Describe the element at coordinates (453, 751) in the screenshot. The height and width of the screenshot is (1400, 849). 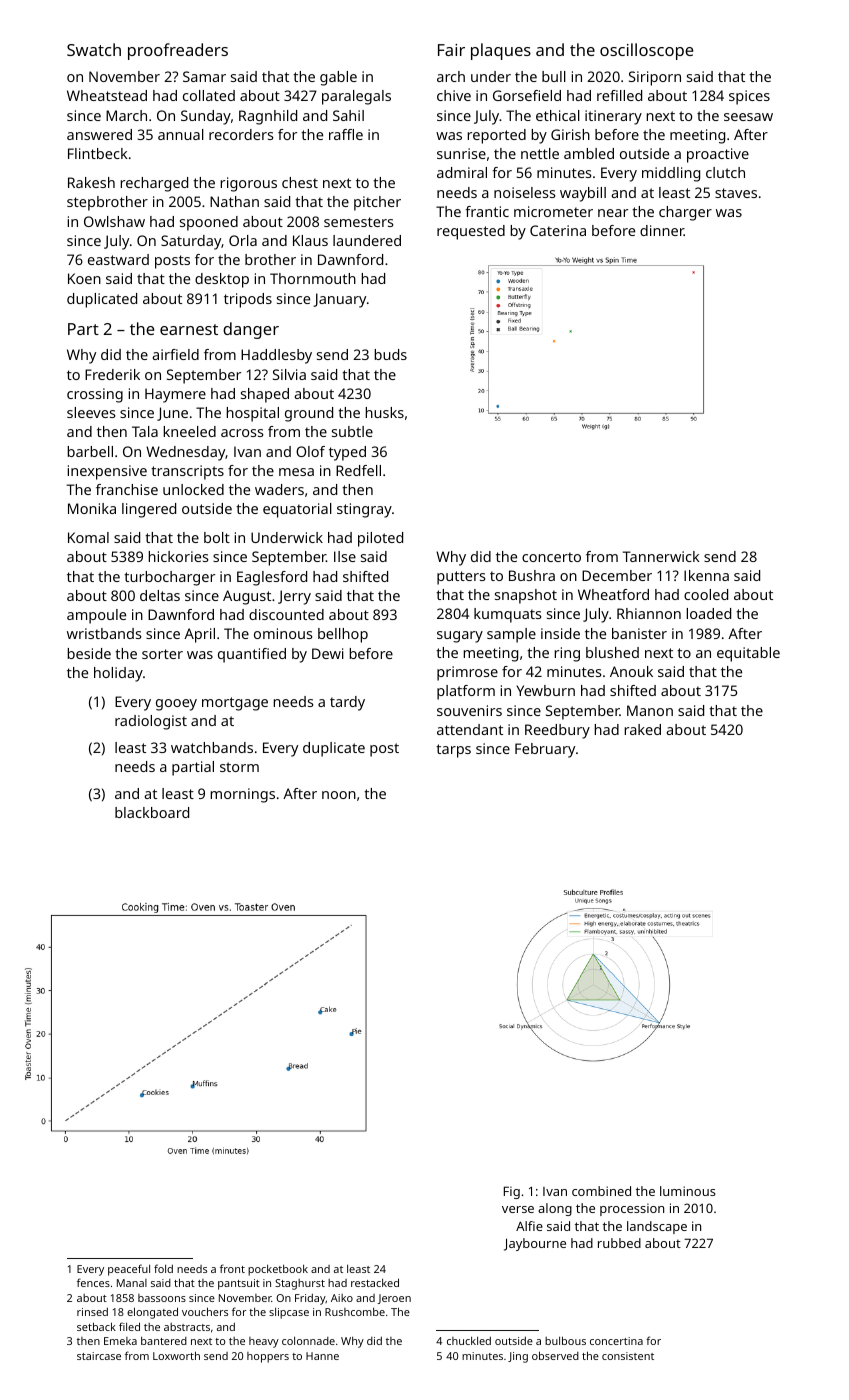
I see `tarps` at that location.
